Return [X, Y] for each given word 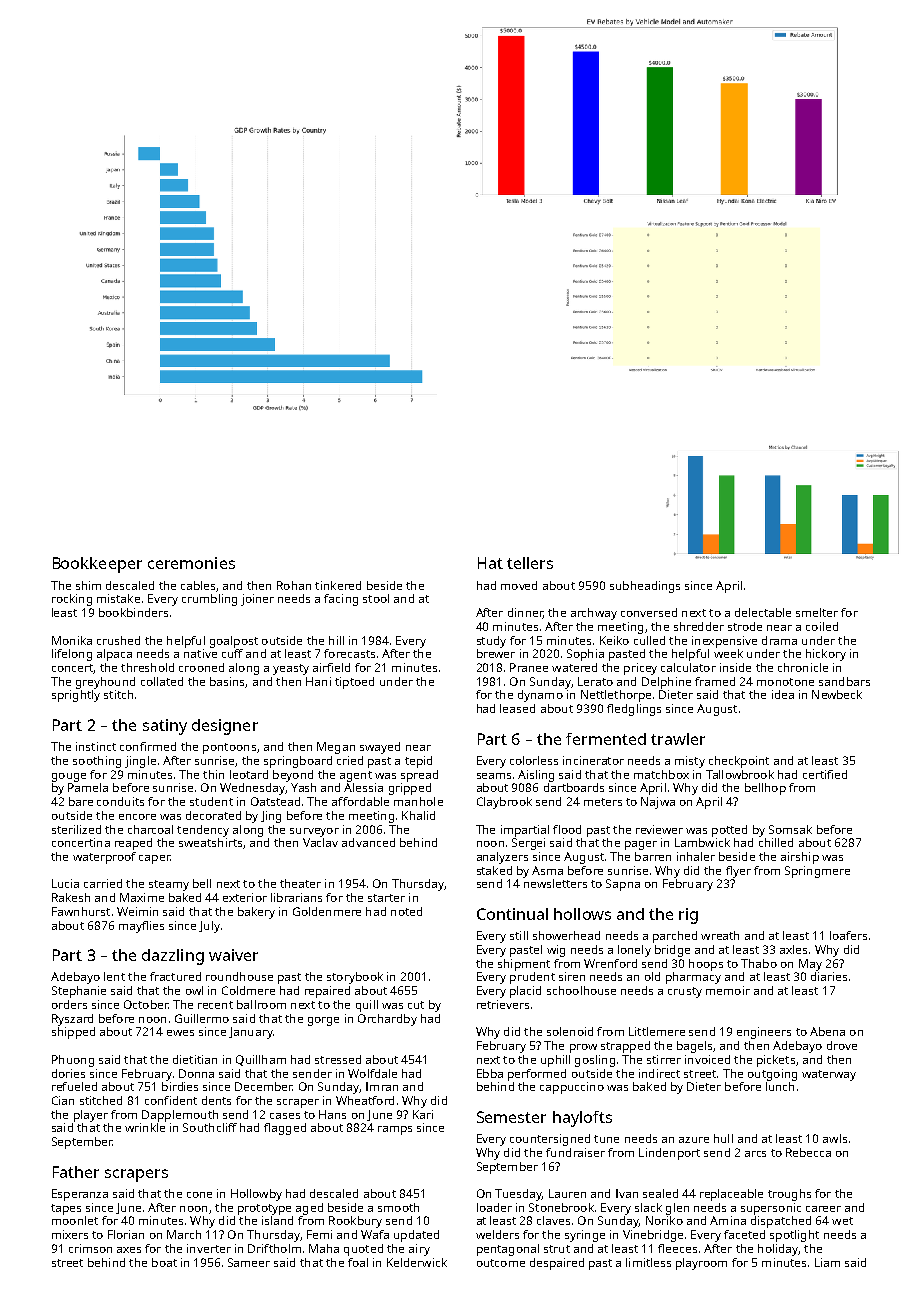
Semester [511, 1117]
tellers [530, 563]
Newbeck [837, 694]
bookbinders [133, 612]
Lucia [65, 883]
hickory [826, 655]
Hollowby [256, 1195]
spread [419, 776]
